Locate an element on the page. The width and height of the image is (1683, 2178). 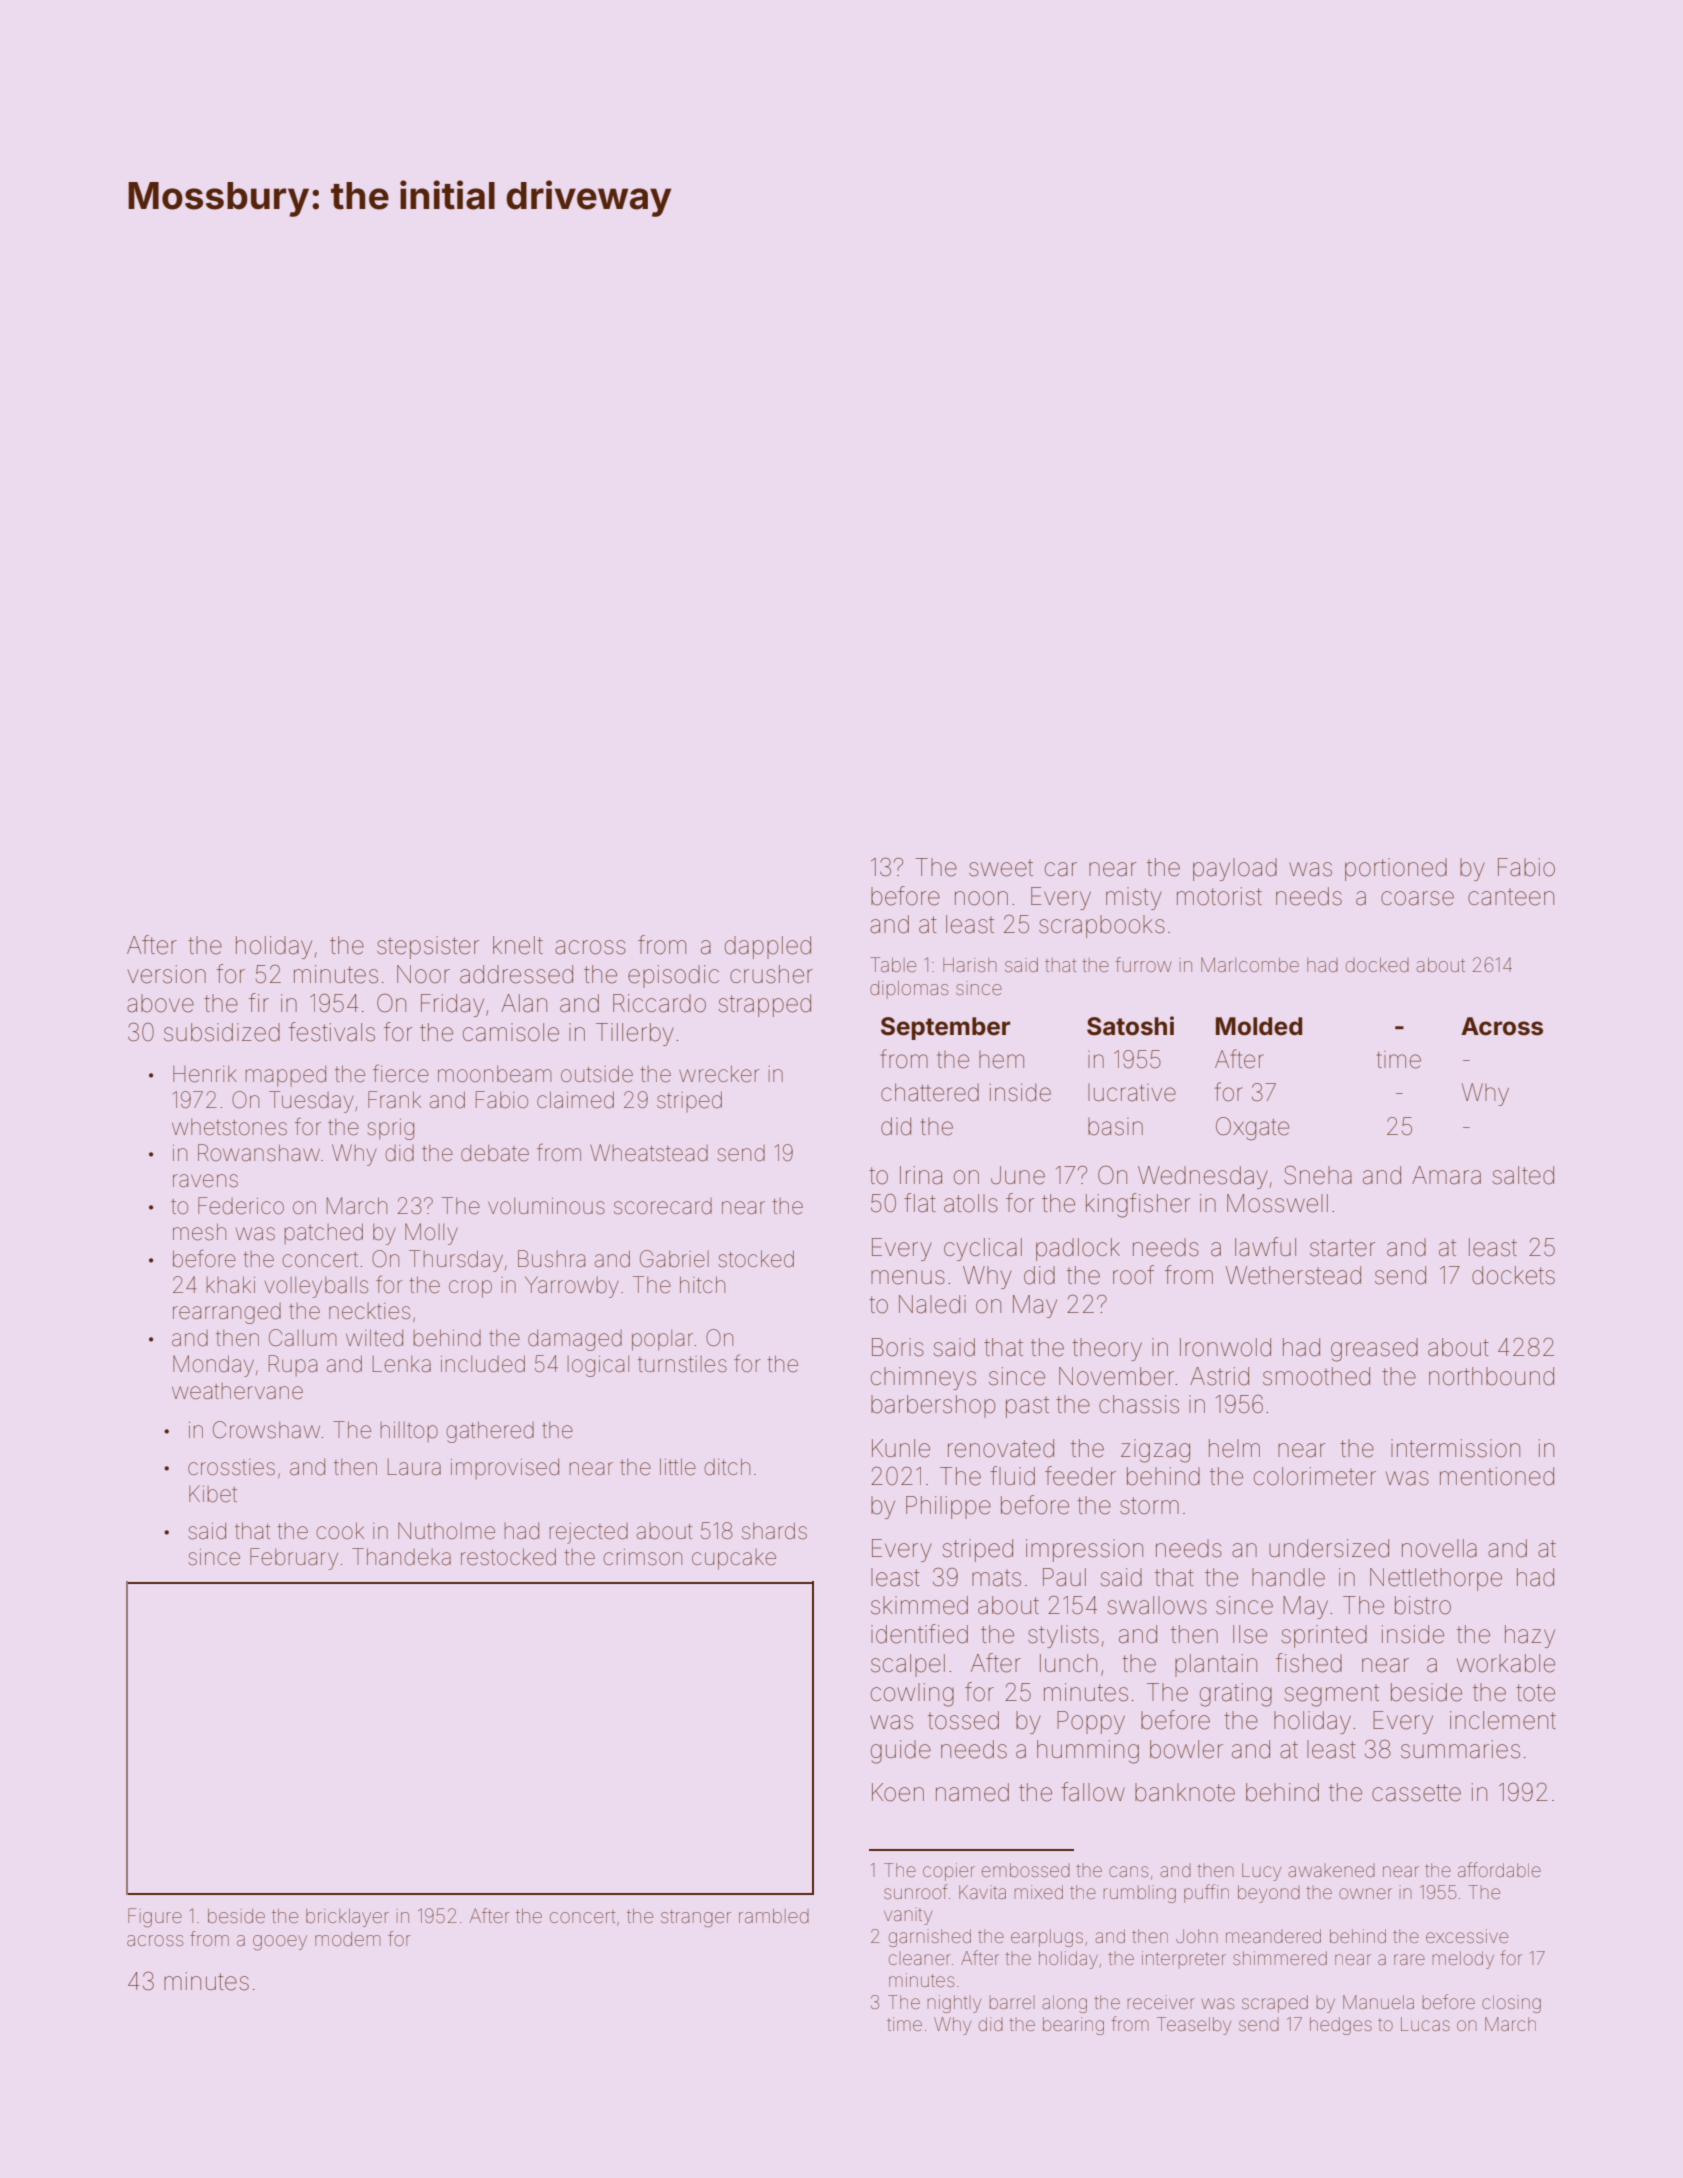
Mosswell is located at coordinates (1277, 1203).
